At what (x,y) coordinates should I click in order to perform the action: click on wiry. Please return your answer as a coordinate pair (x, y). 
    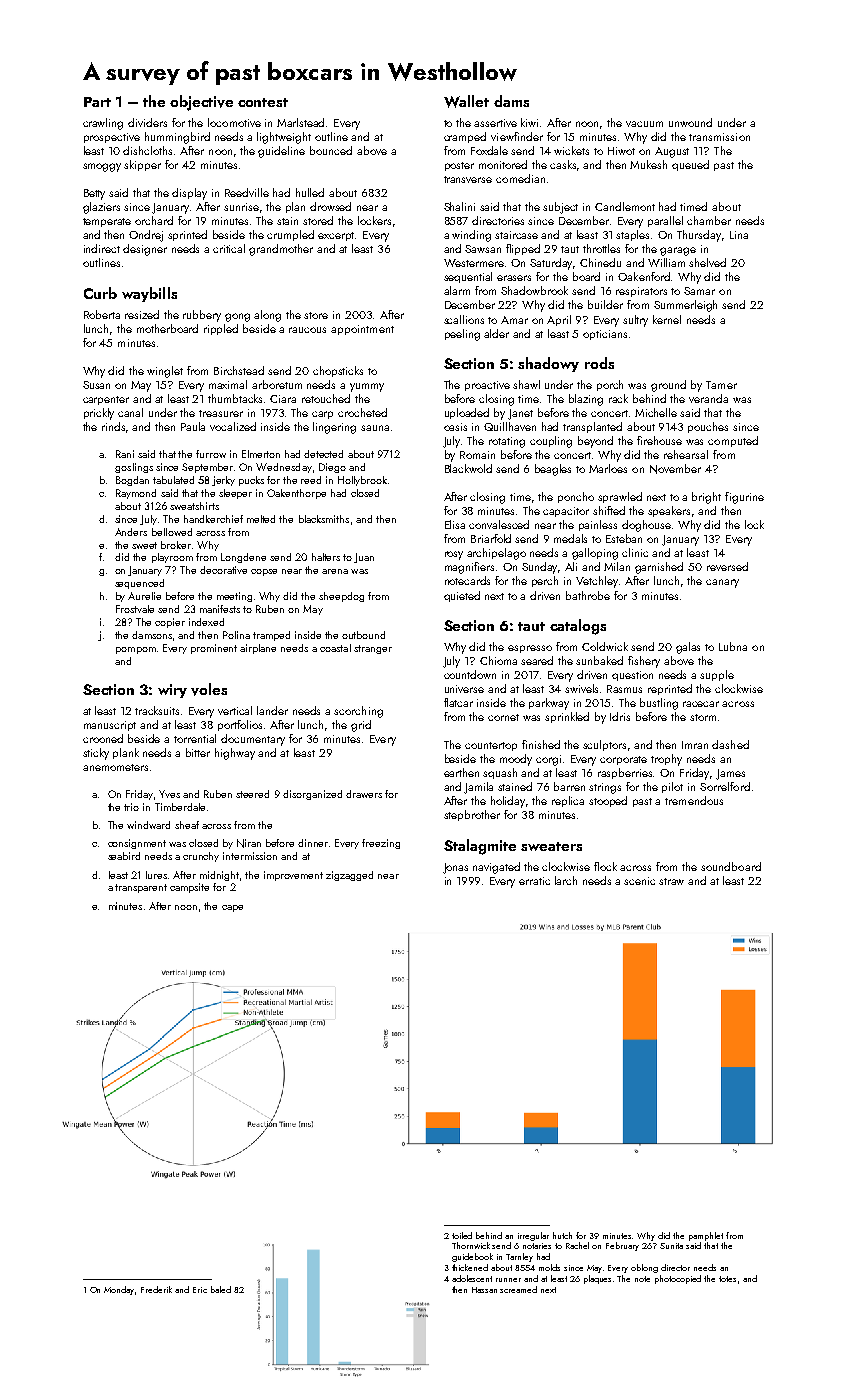
    Looking at the image, I should click on (172, 691).
